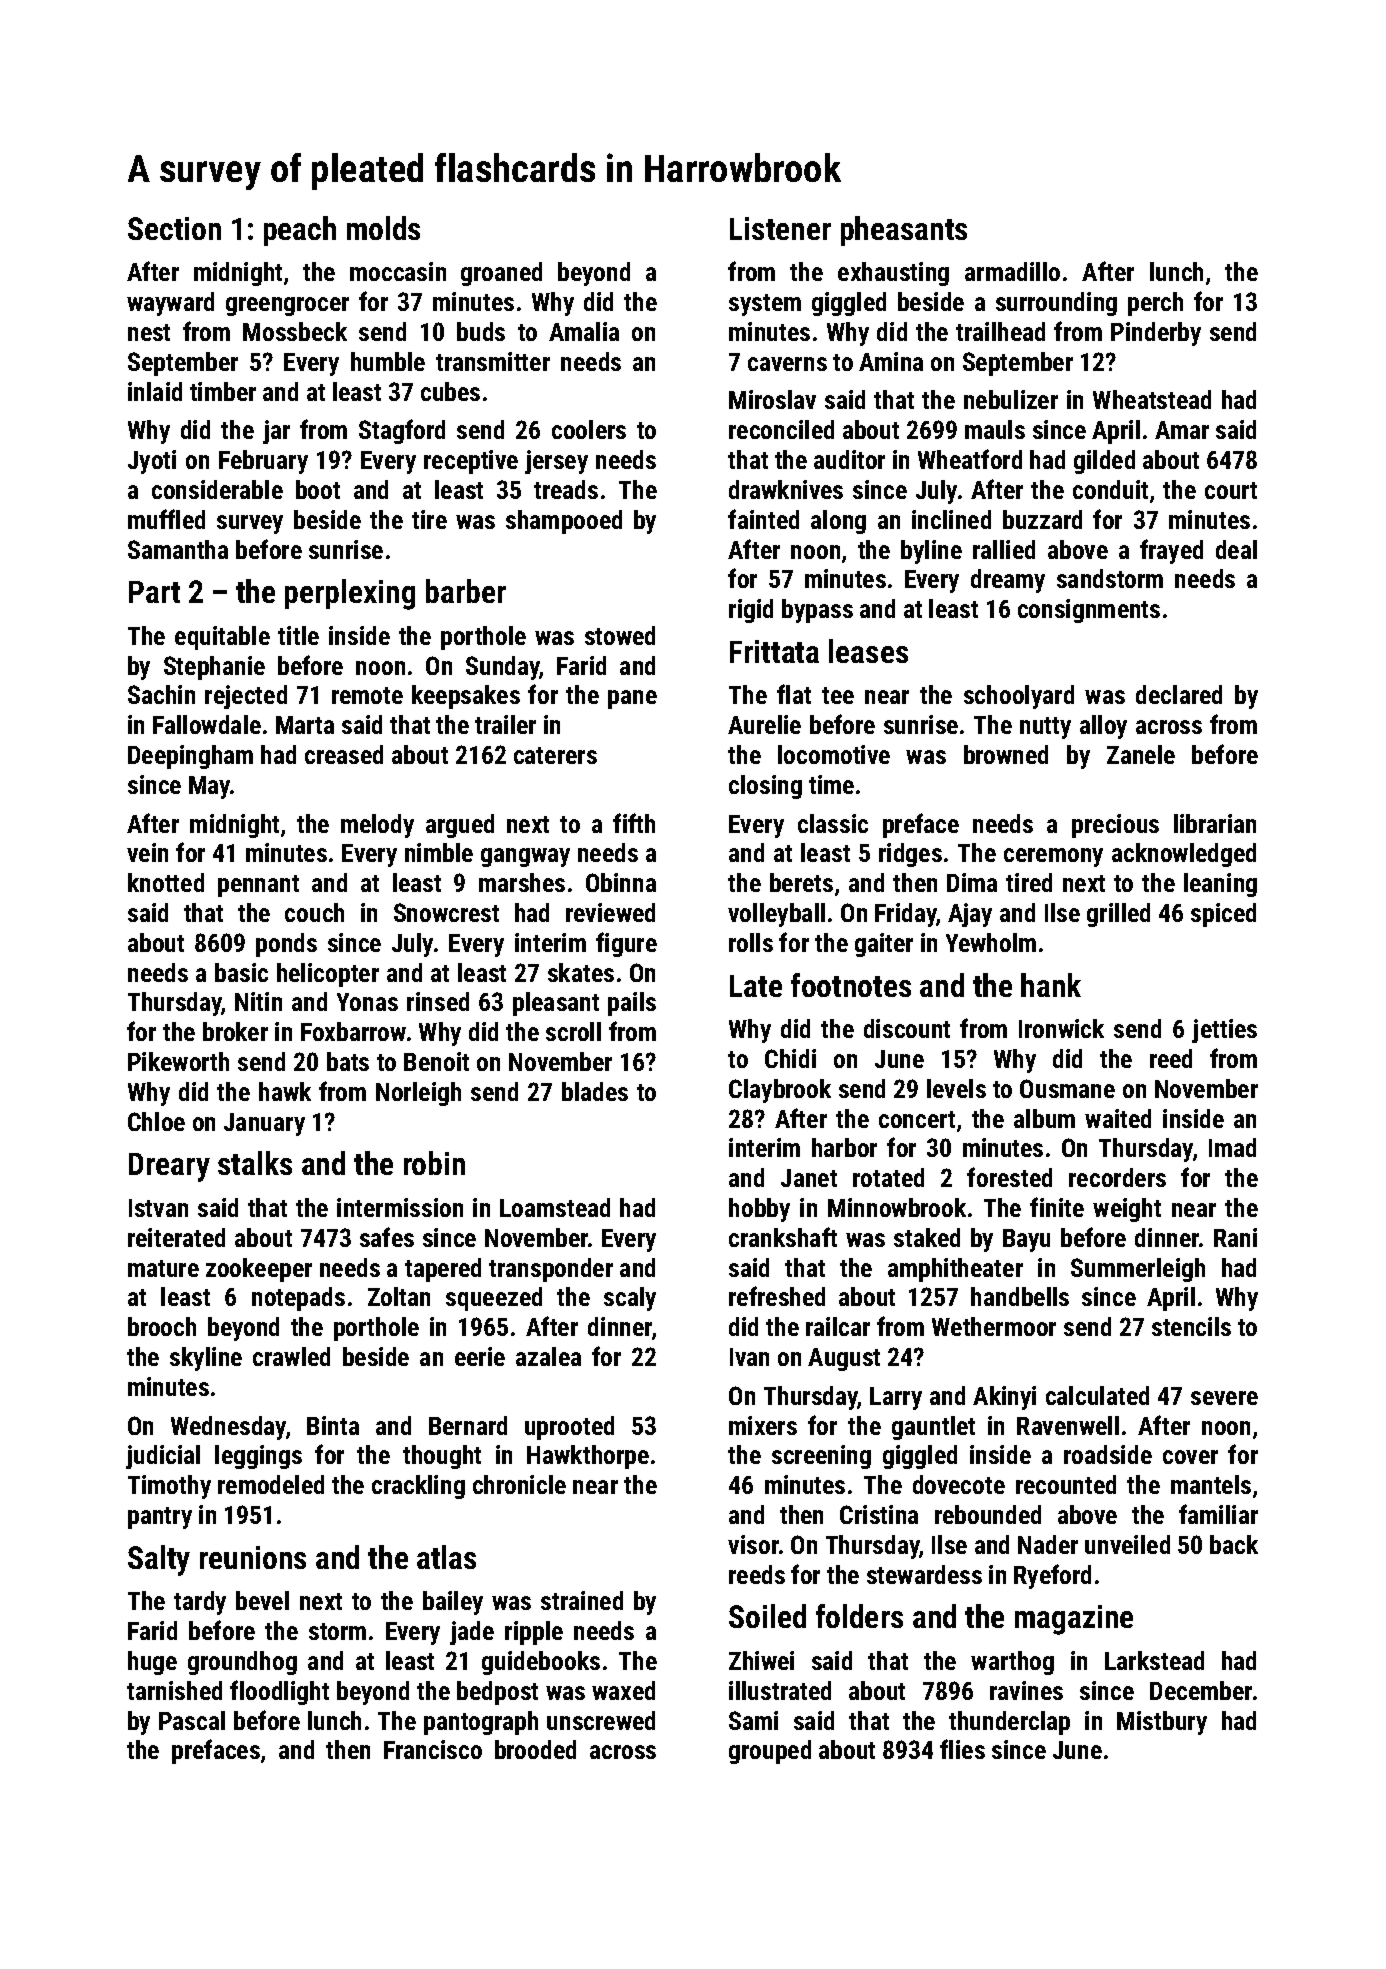 The width and height of the page is (1386, 1969). I want to click on fifth, so click(634, 823).
